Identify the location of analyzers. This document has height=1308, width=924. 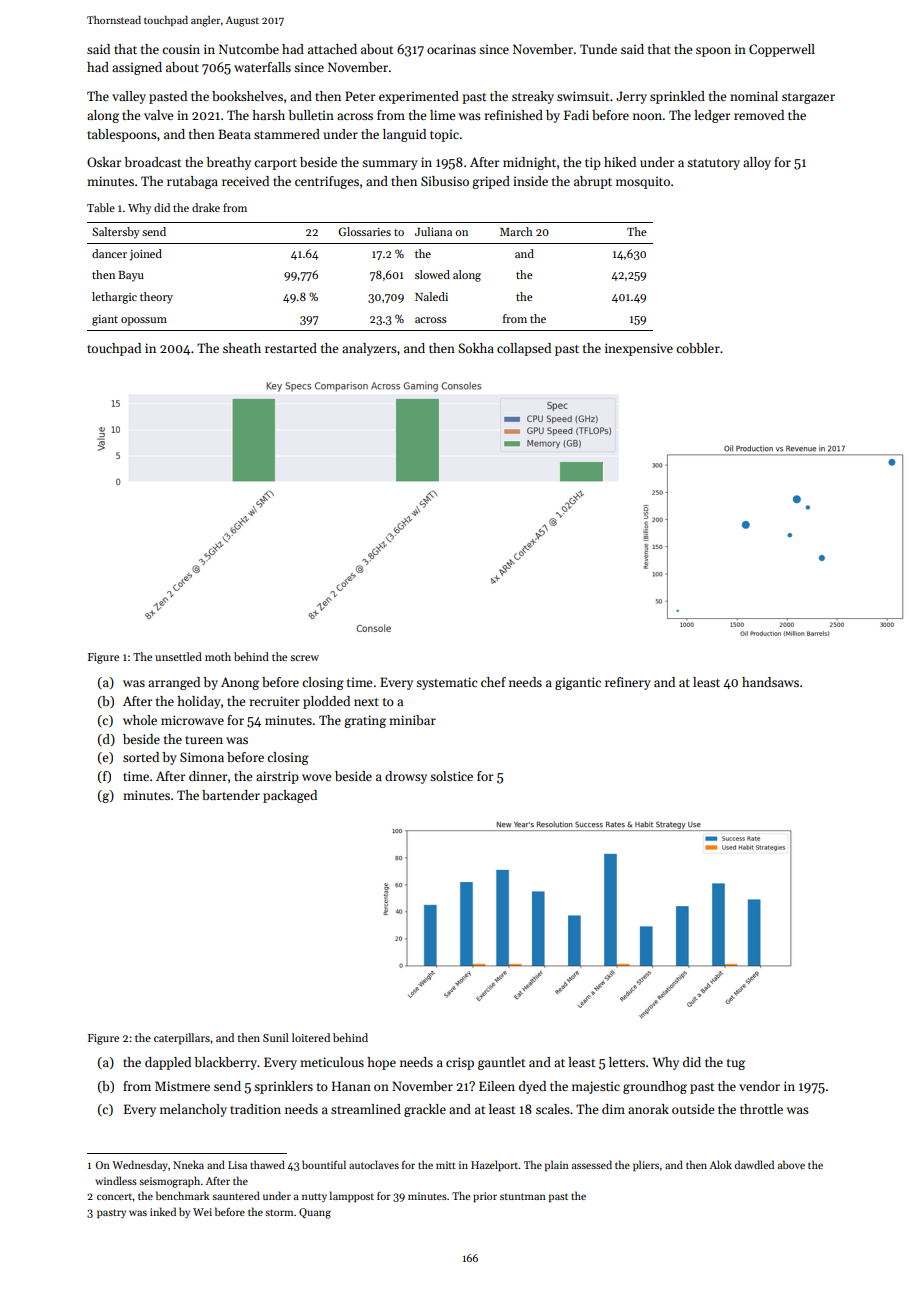
(369, 349).
